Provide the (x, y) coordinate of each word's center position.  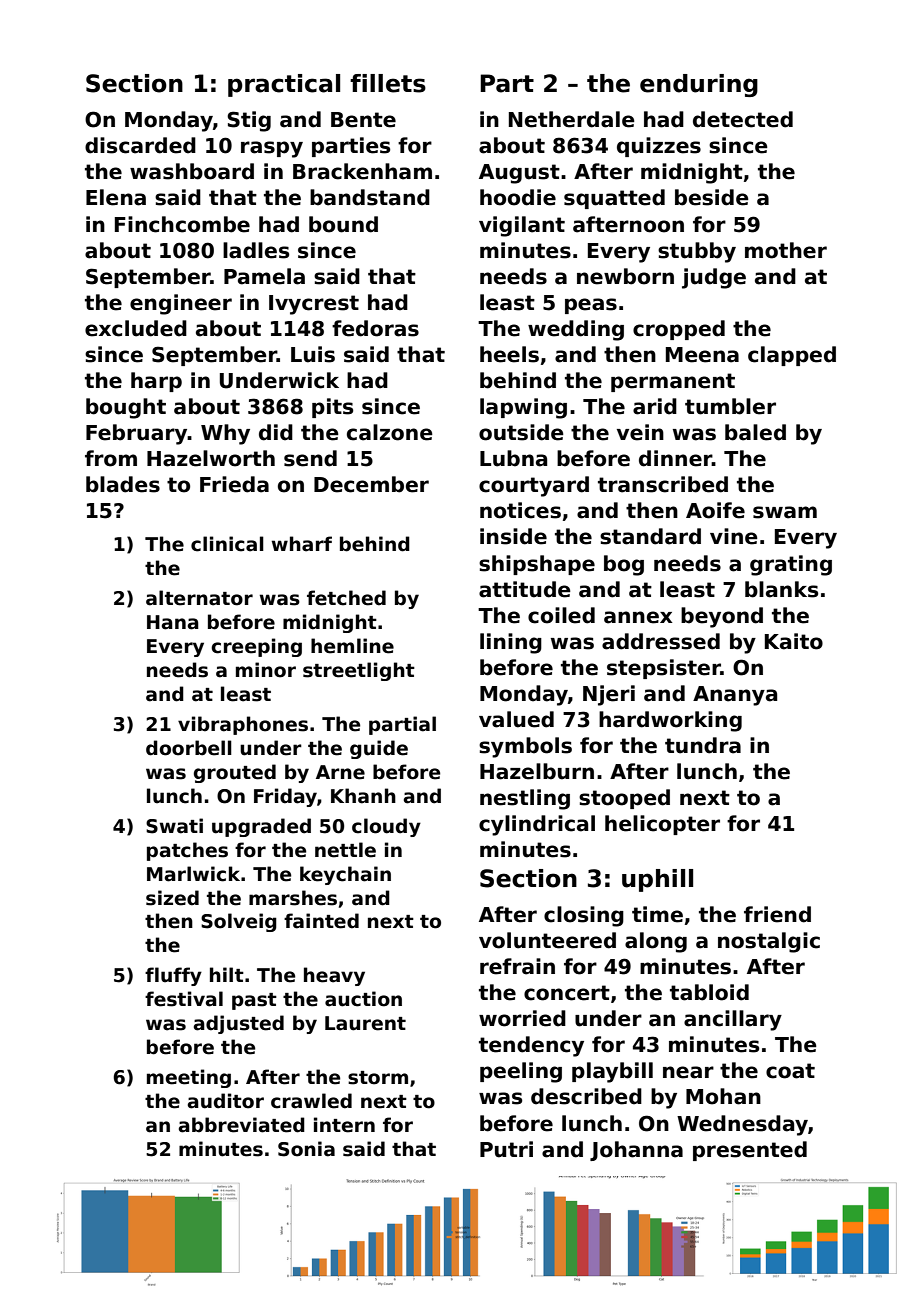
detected (743, 119)
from (111, 458)
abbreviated (242, 1125)
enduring (699, 85)
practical (284, 85)
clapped (792, 356)
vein (640, 432)
